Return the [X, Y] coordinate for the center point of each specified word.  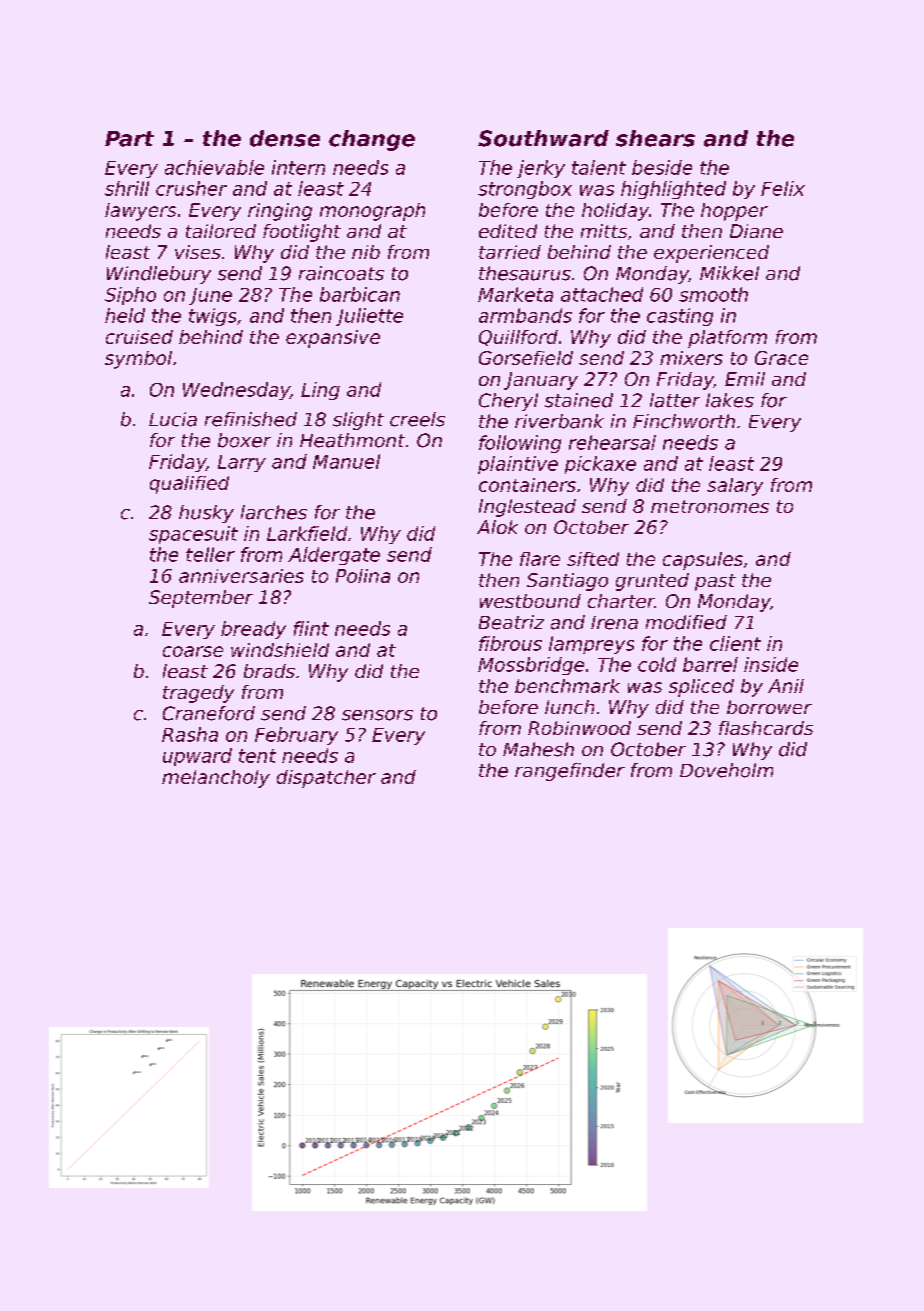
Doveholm [726, 770]
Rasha [190, 734]
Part [129, 139]
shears [655, 138]
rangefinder [570, 772]
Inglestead [527, 508]
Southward [543, 138]
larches [274, 512]
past [715, 582]
